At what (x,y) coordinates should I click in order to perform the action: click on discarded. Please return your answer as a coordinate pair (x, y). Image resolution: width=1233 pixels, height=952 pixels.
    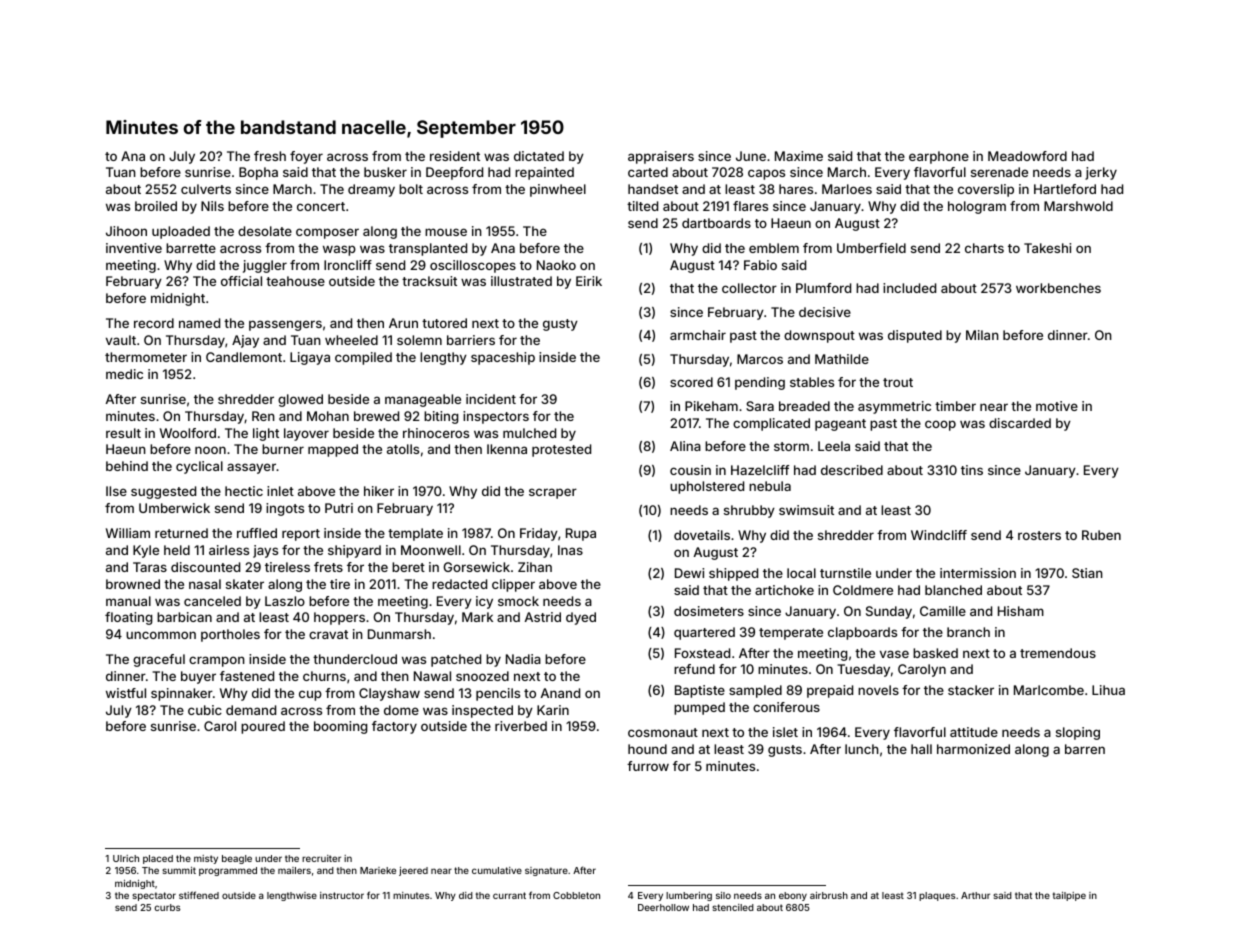
    Looking at the image, I should click on (1020, 423).
